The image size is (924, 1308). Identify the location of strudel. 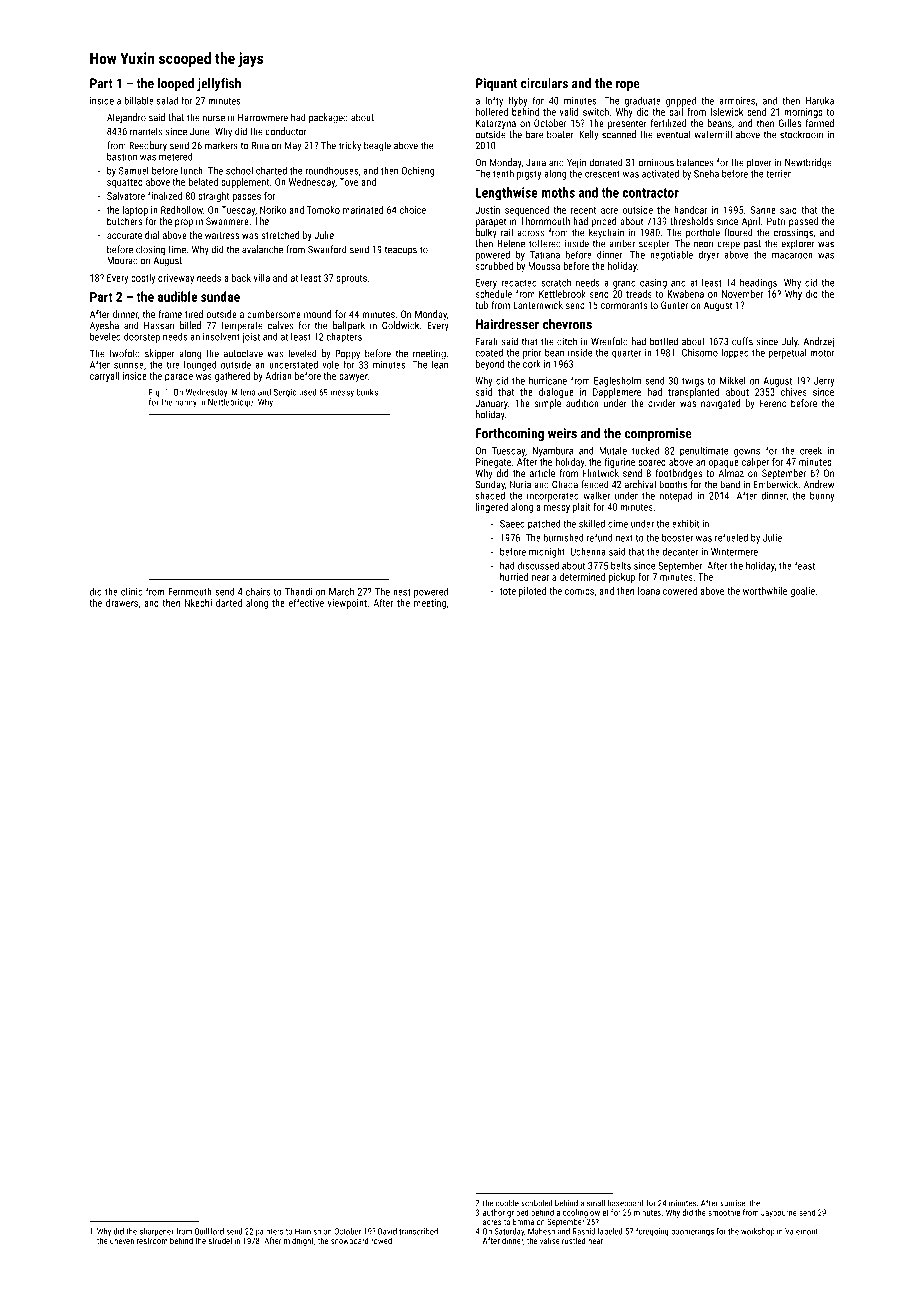
(220, 1240).
